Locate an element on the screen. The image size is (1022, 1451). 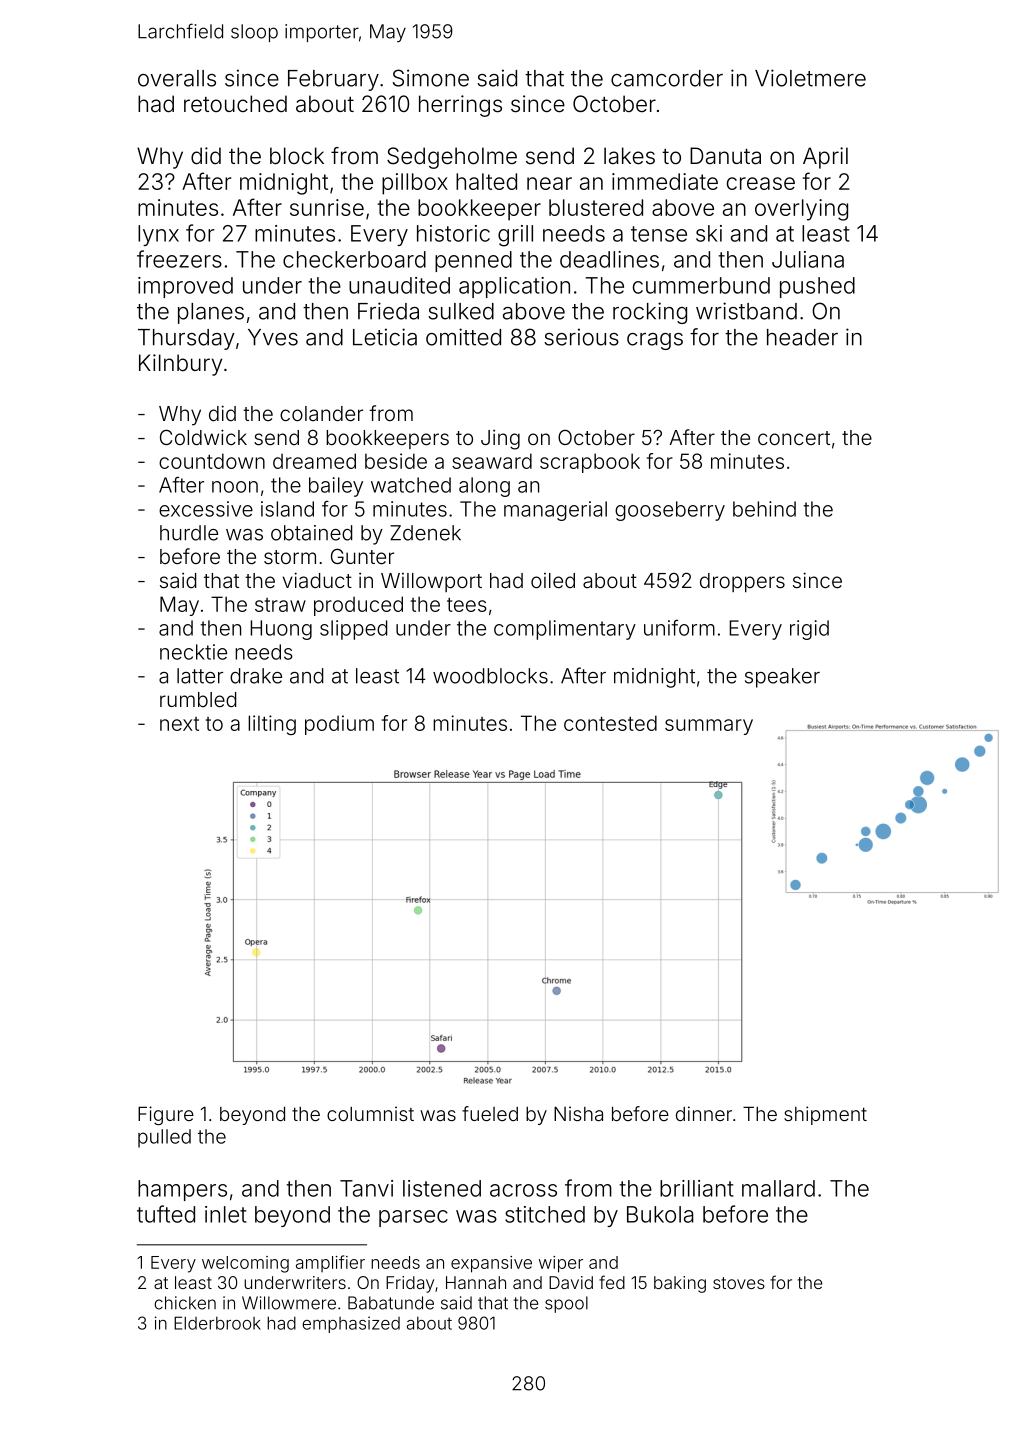
overalls is located at coordinates (177, 78).
